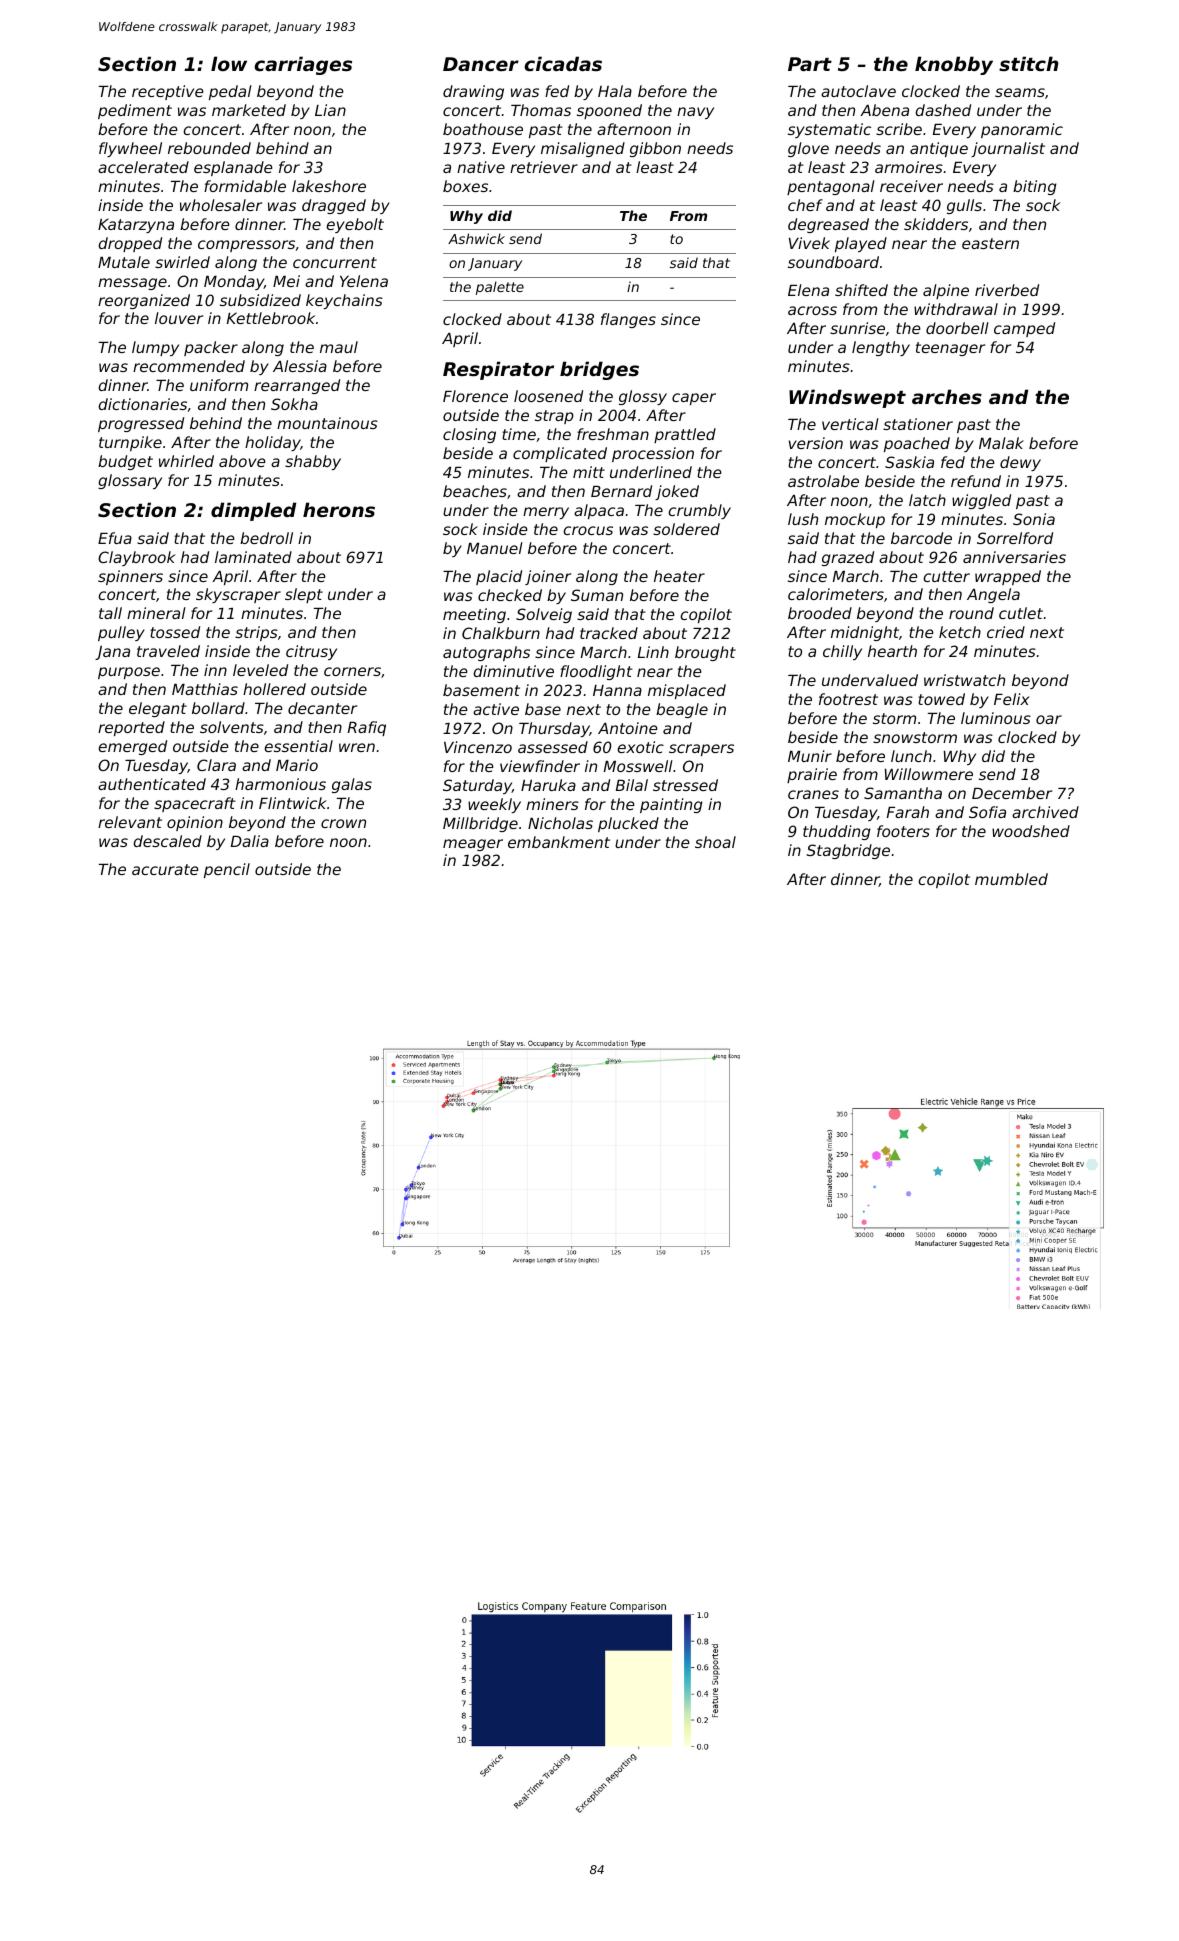 The width and height of the screenshot is (1179, 1941). Describe the element at coordinates (500, 288) in the screenshot. I see `palette` at that location.
